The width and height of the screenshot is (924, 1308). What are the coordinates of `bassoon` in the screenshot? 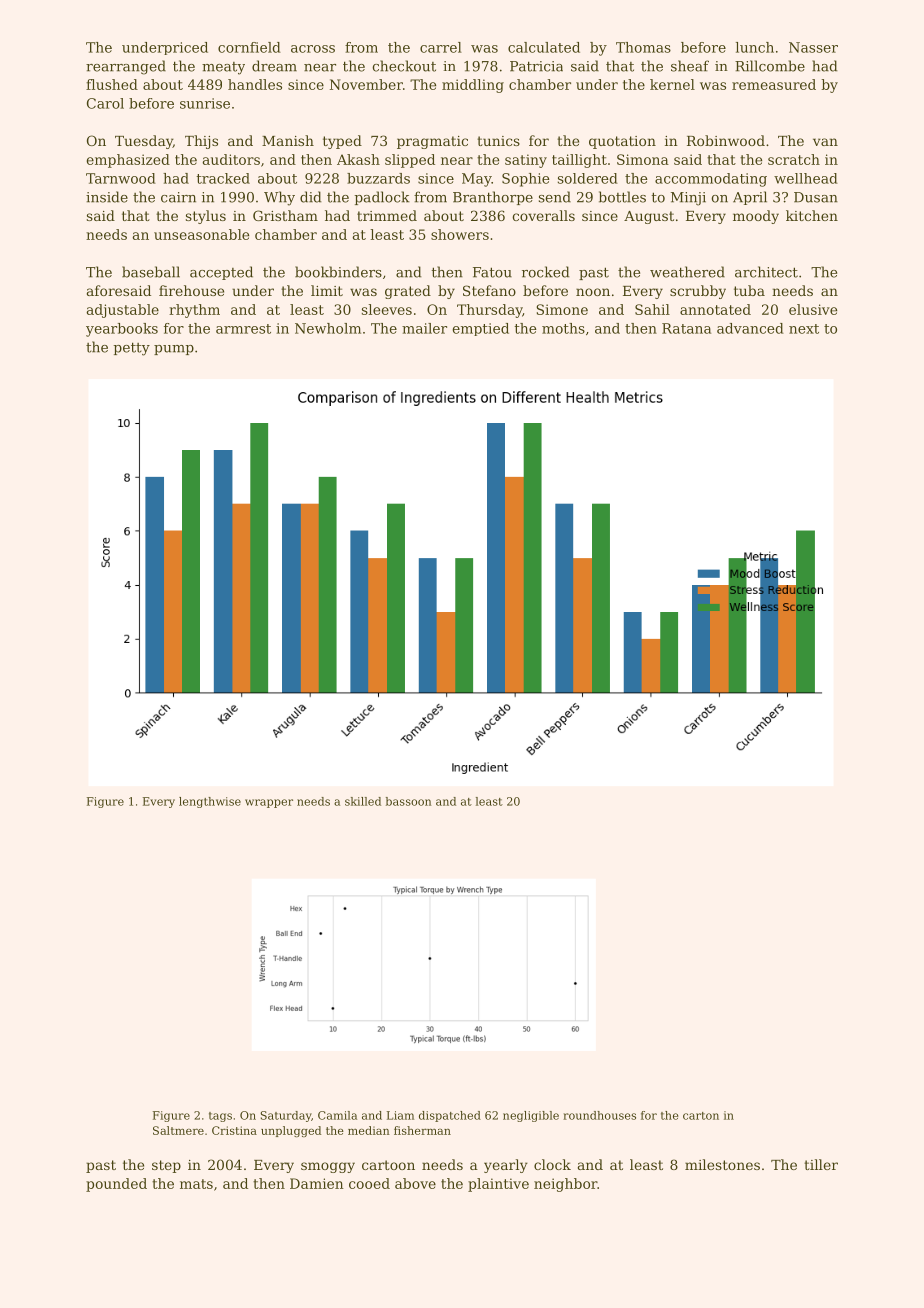 It's located at (408, 801).
